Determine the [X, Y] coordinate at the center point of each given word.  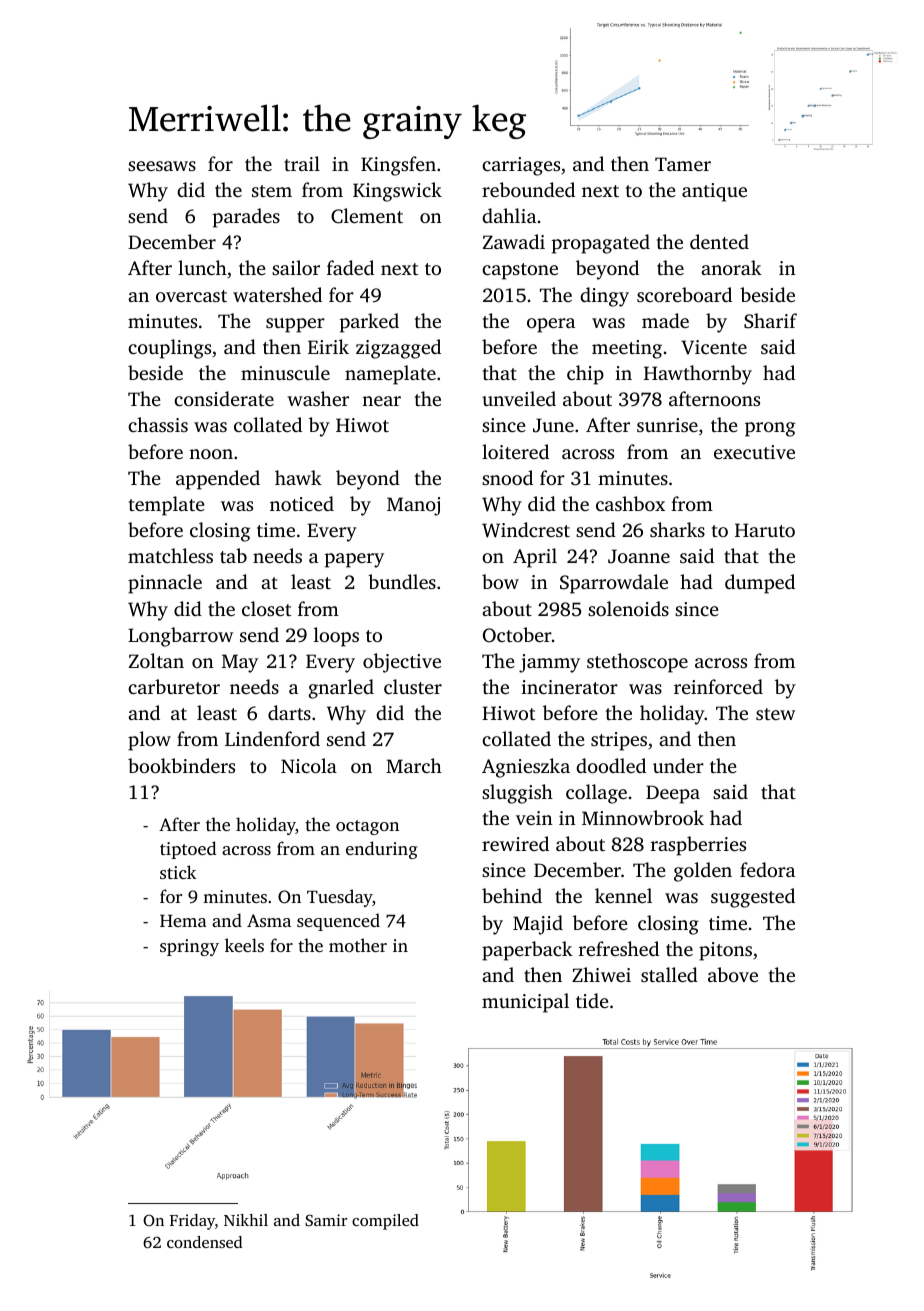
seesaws [162, 166]
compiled [385, 1222]
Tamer [683, 164]
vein [534, 818]
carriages [521, 166]
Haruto [765, 530]
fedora [767, 869]
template [167, 506]
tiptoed [188, 850]
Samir [326, 1220]
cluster [413, 686]
